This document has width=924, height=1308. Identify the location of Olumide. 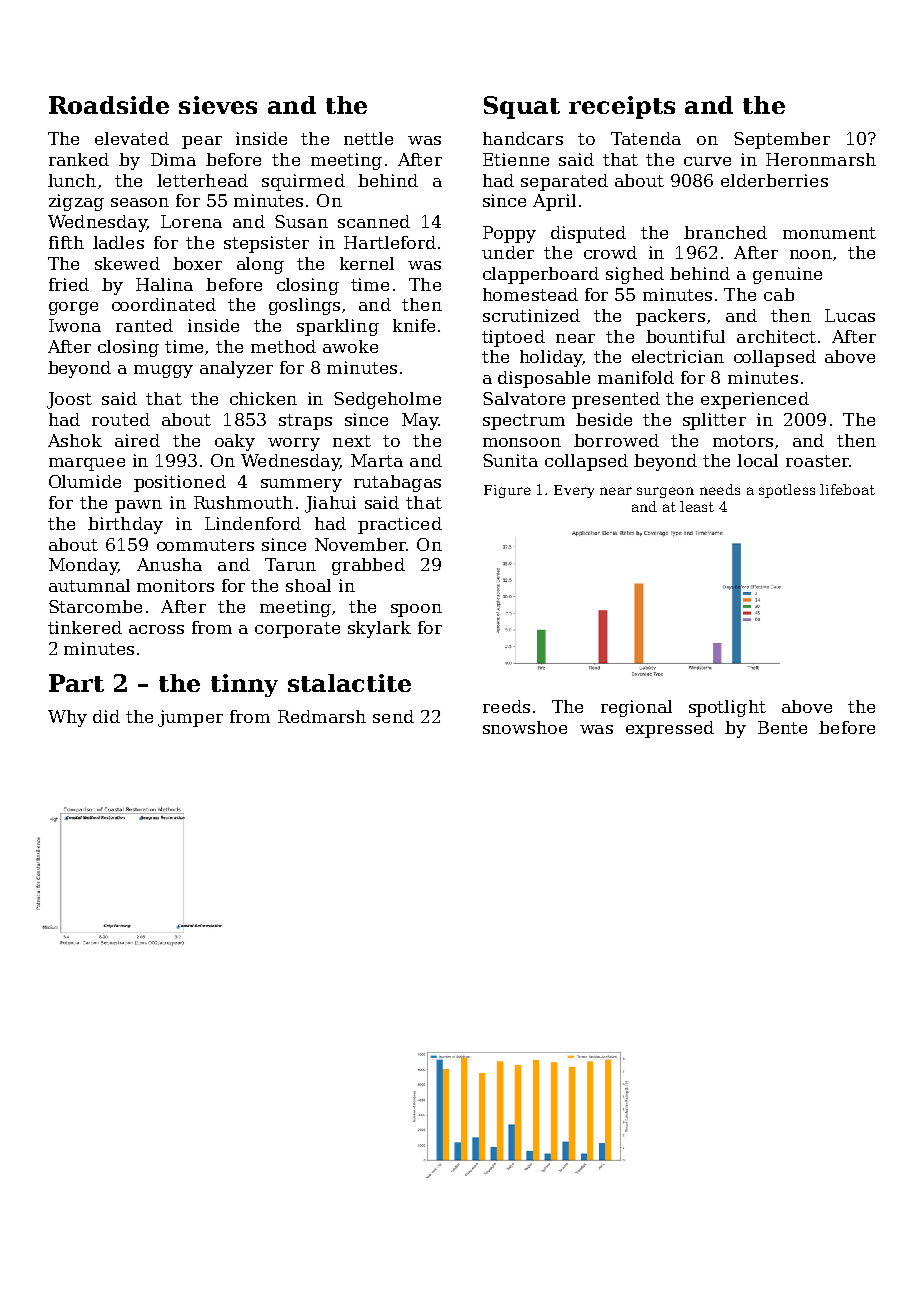
(85, 481).
